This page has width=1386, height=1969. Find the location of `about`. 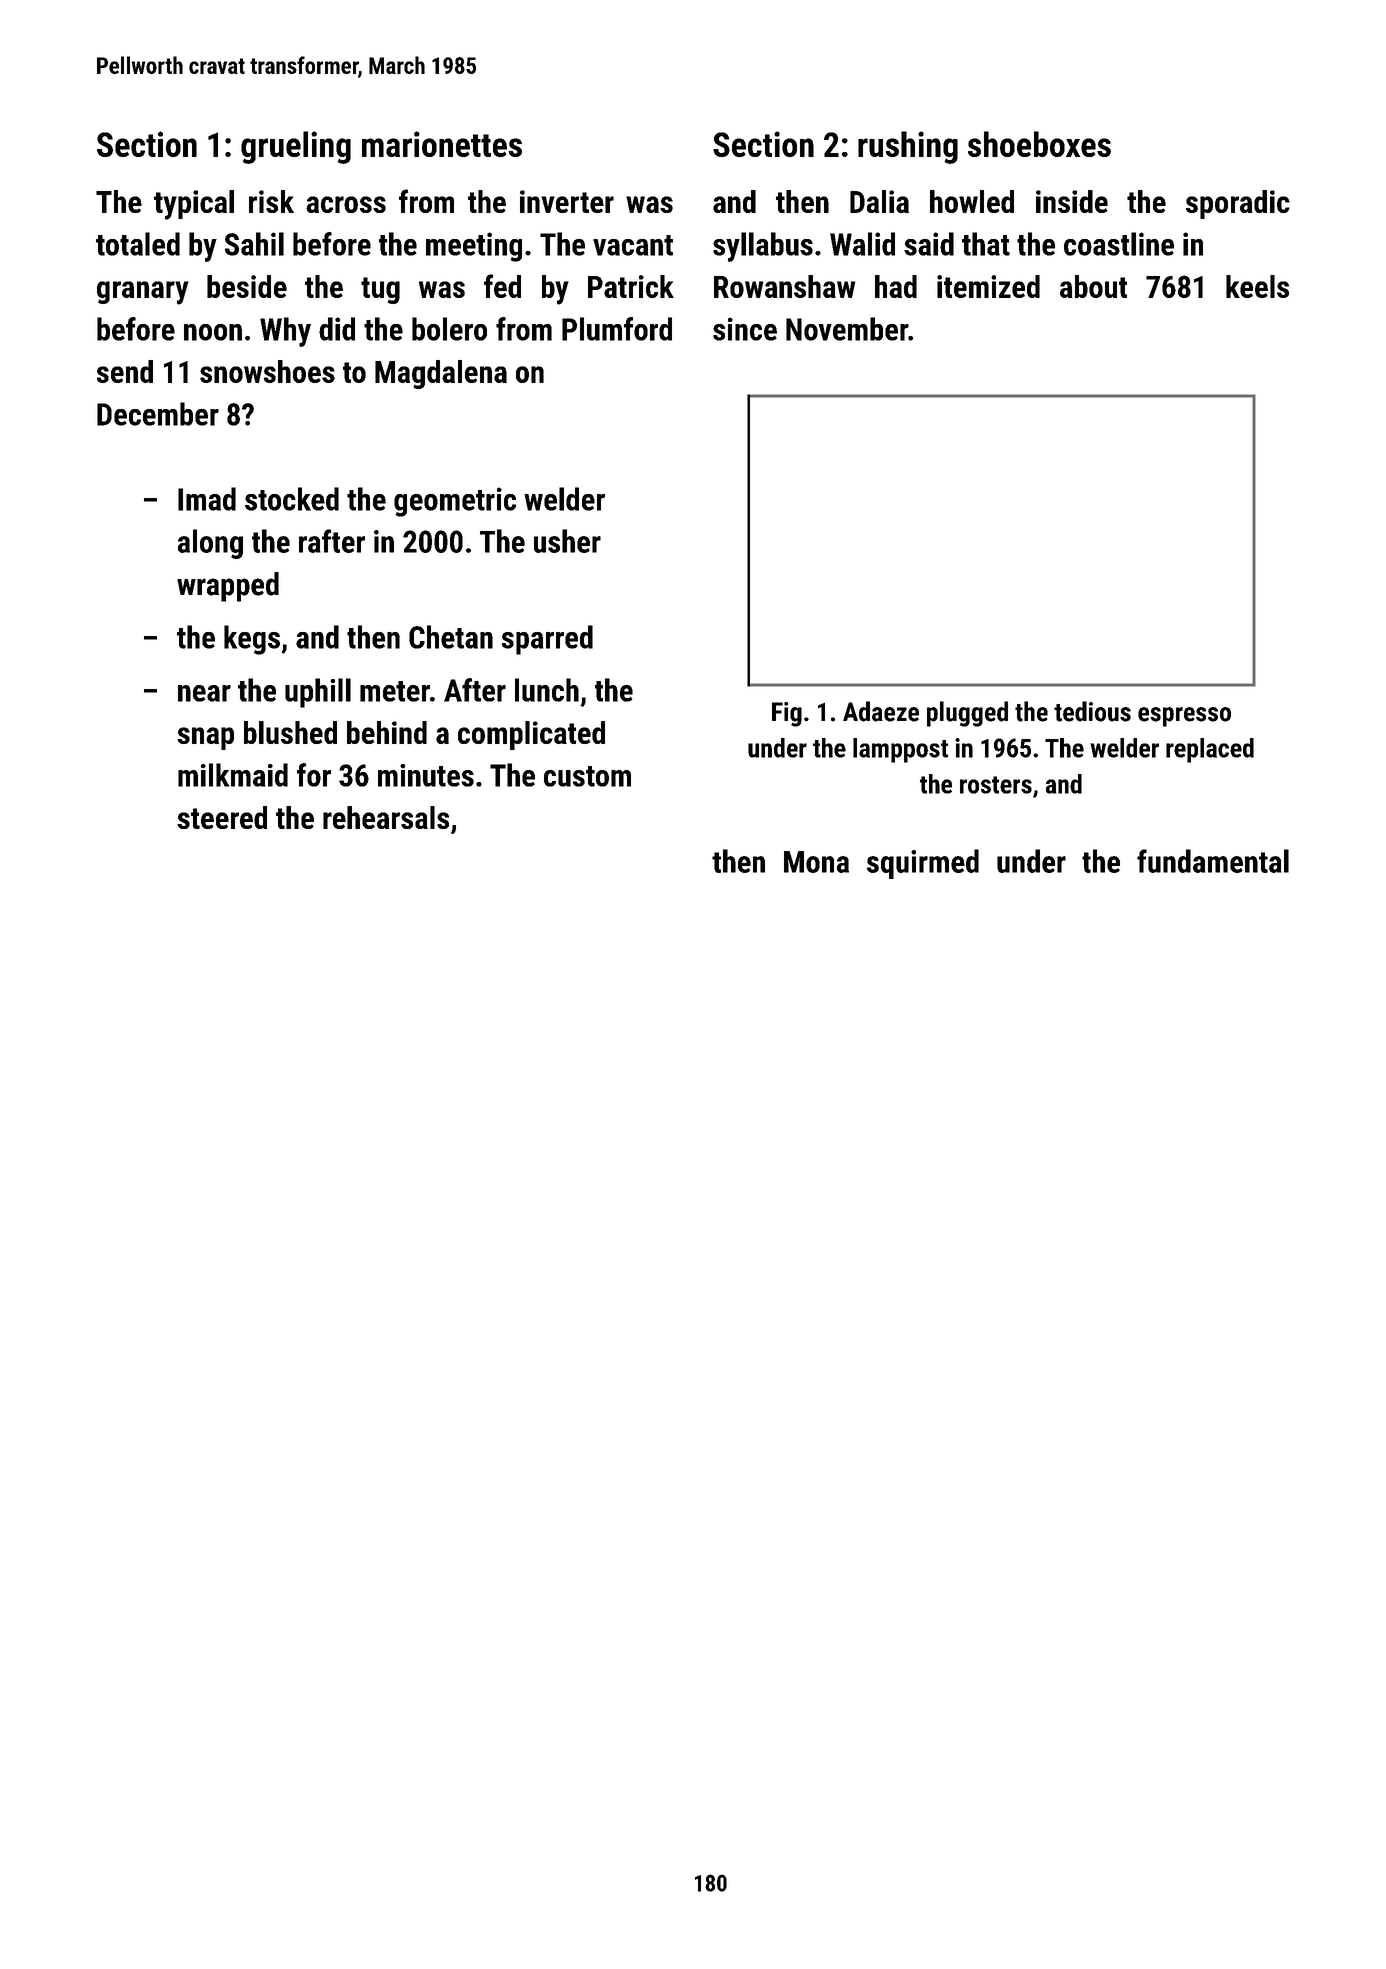

about is located at coordinates (1093, 286).
